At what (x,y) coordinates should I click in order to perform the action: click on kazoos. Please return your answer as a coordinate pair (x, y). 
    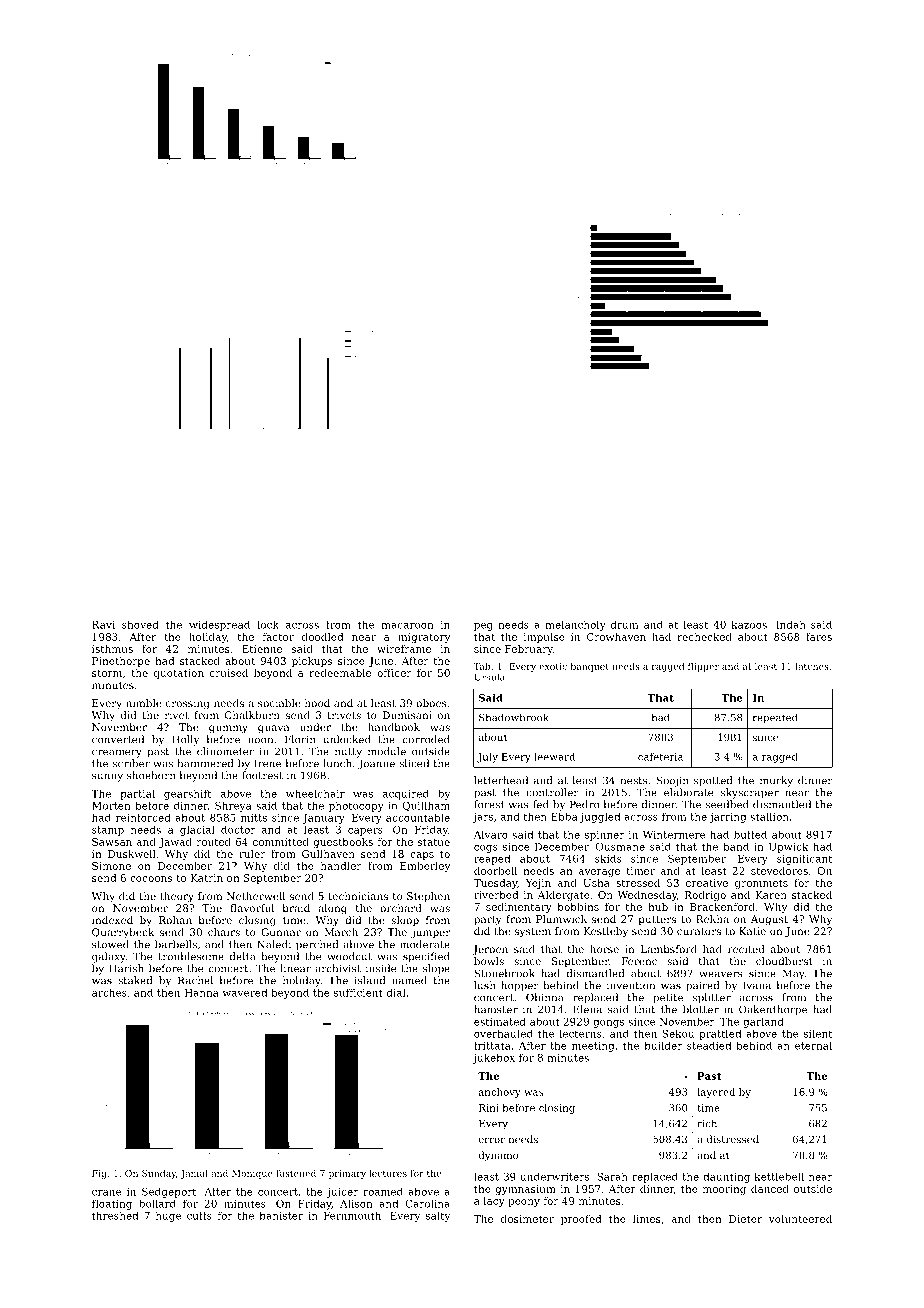
    Looking at the image, I should click on (749, 625).
